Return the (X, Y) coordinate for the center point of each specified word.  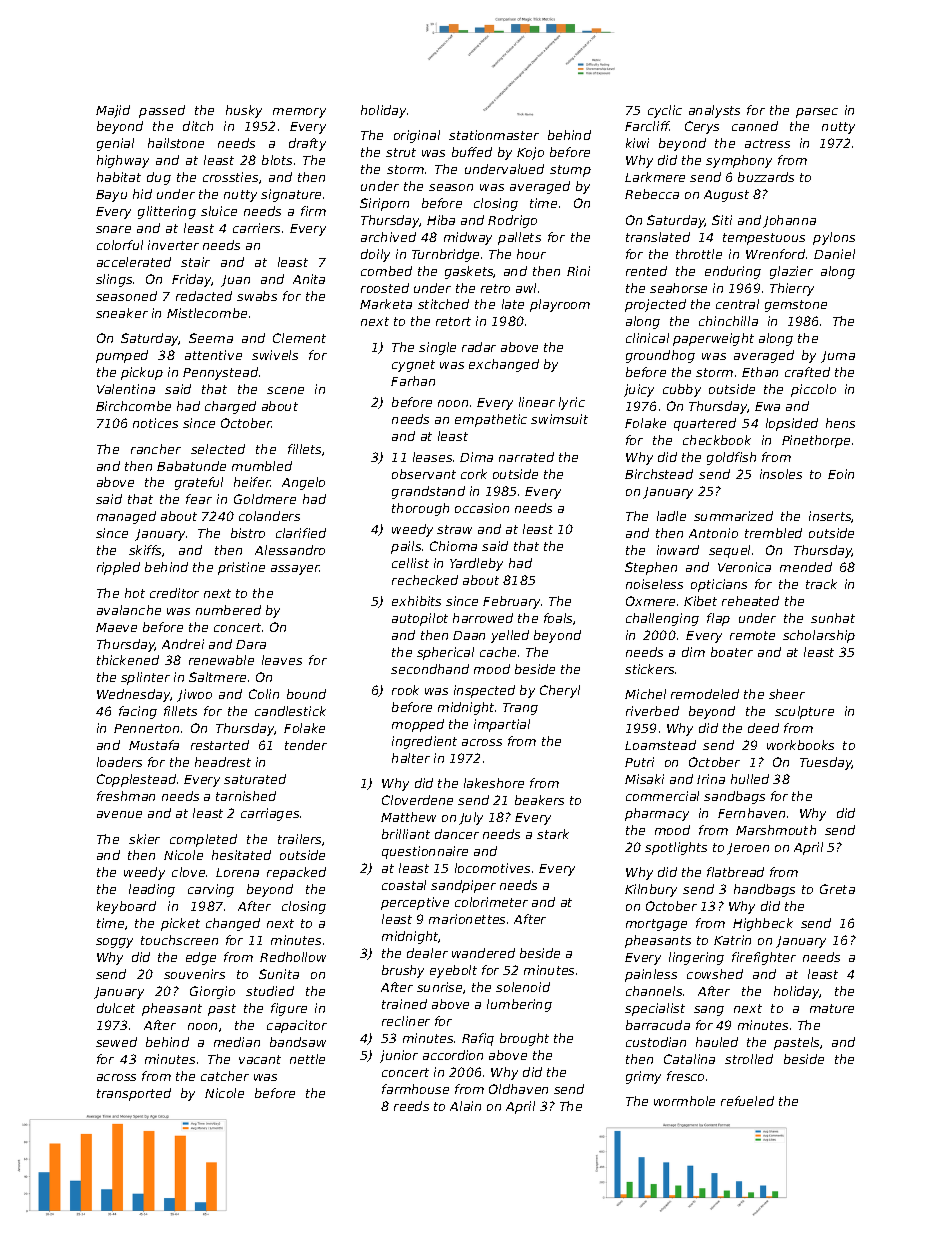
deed (763, 728)
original (417, 136)
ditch (198, 126)
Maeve (116, 627)
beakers (539, 800)
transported (134, 1094)
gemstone (796, 306)
